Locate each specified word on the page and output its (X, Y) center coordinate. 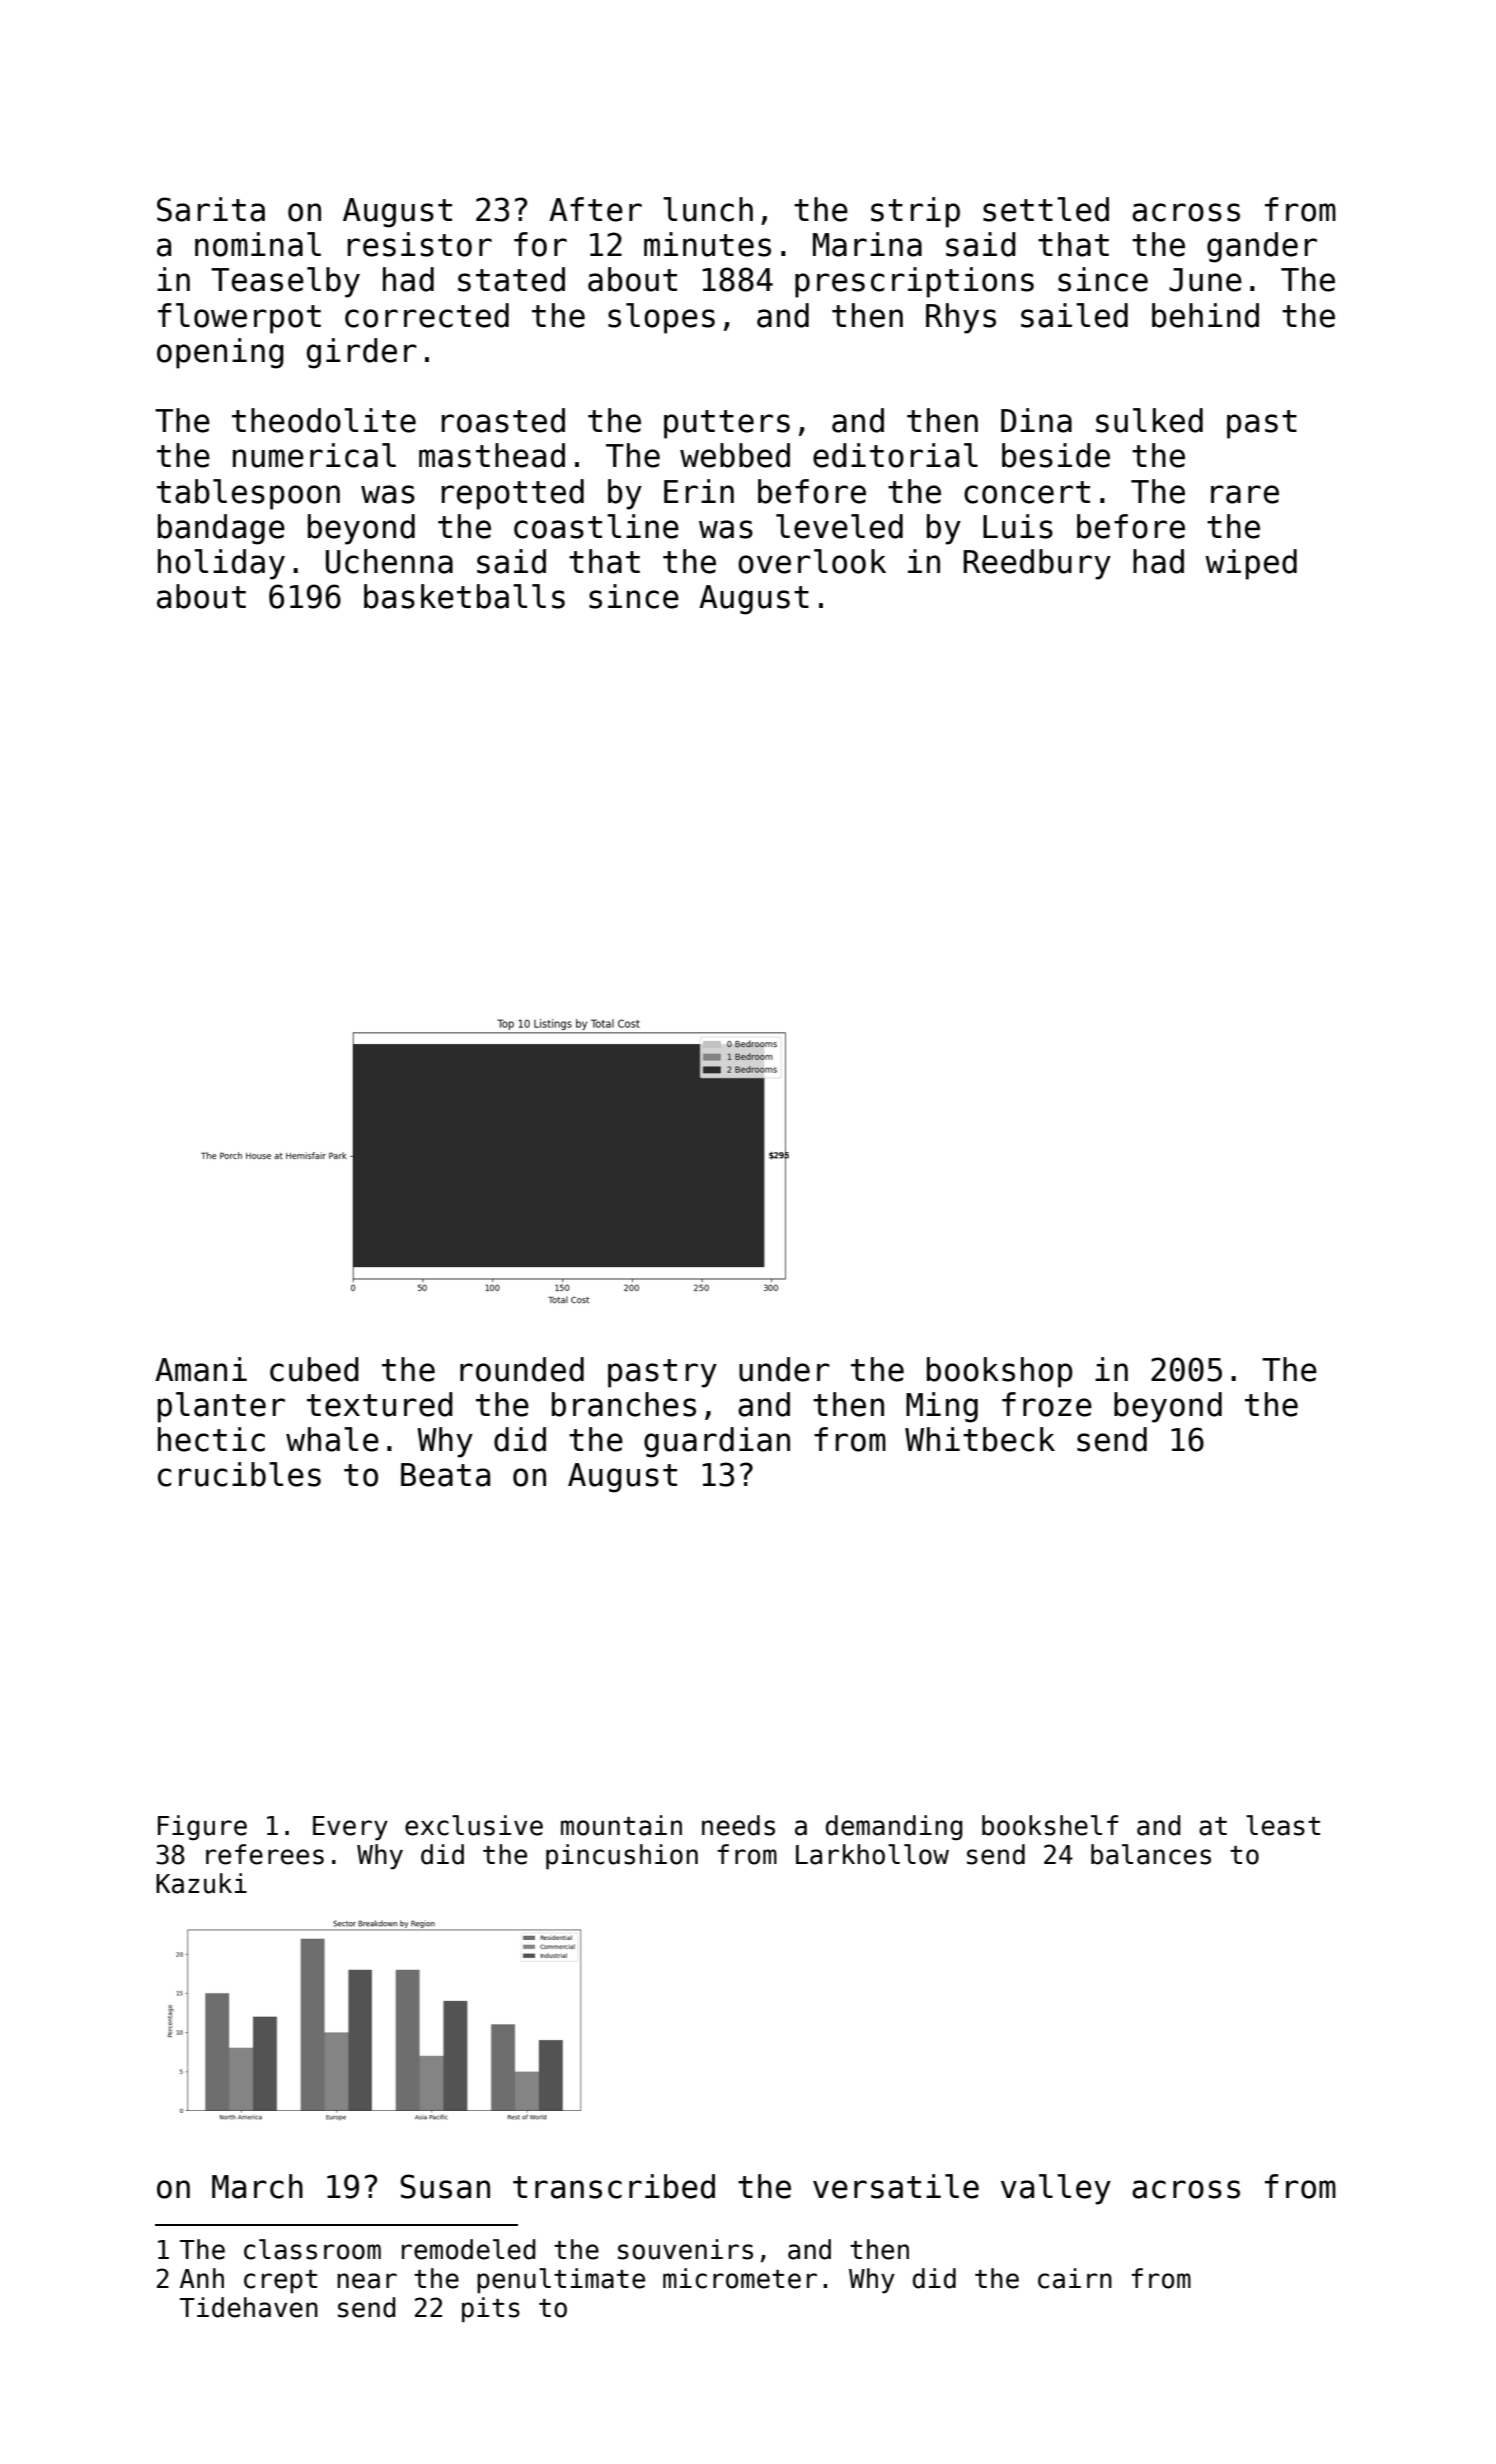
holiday (221, 564)
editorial (895, 455)
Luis (1018, 526)
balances (1151, 1854)
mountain (621, 1825)
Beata (445, 1475)
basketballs (464, 596)
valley (1056, 2189)
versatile (896, 2186)
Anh (202, 2278)
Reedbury (1037, 564)
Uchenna (389, 561)
